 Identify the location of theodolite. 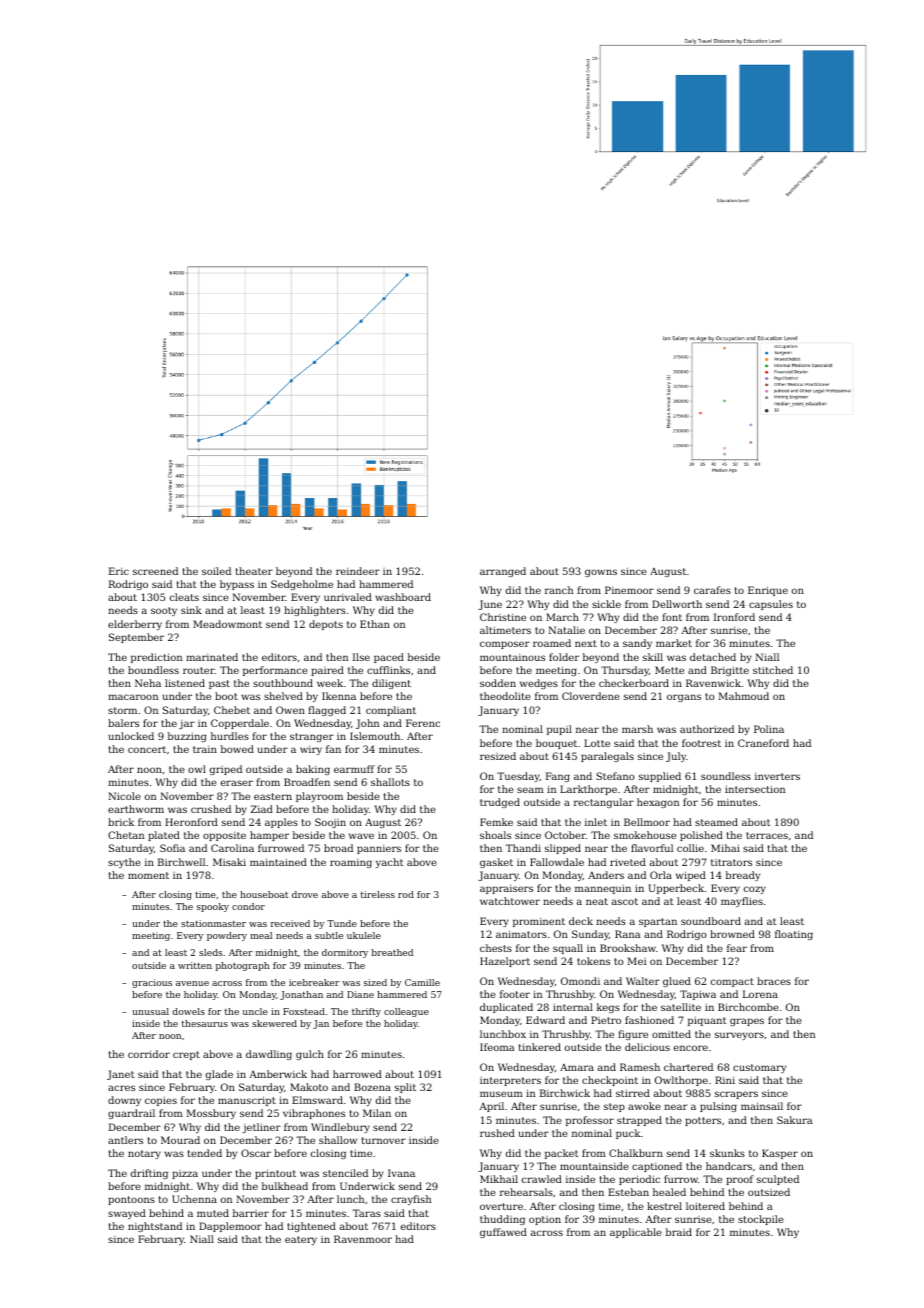
(505, 696).
